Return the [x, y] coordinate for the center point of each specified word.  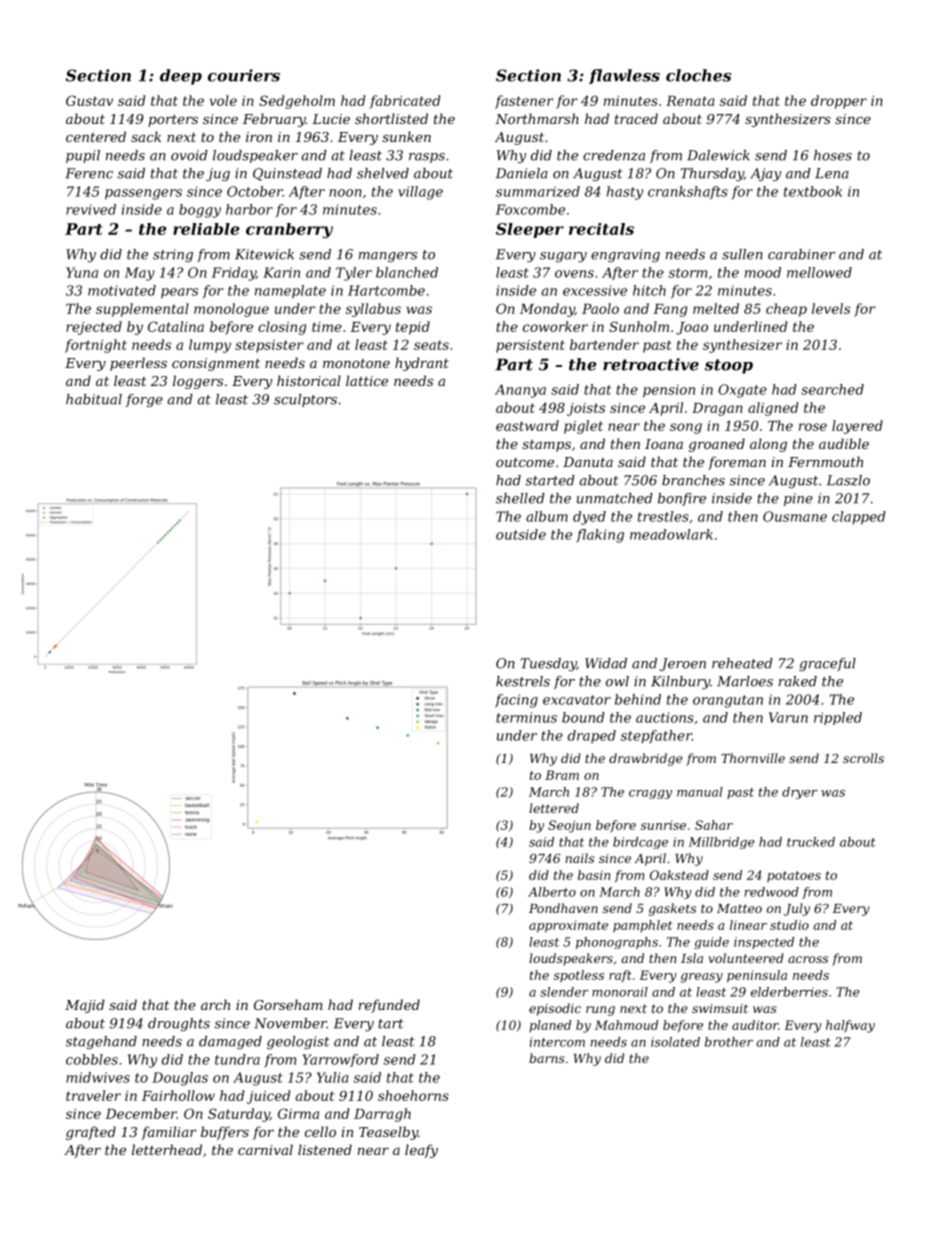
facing [516, 701]
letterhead [167, 1149]
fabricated [404, 102]
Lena [832, 173]
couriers [244, 75]
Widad [606, 663]
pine [798, 499]
